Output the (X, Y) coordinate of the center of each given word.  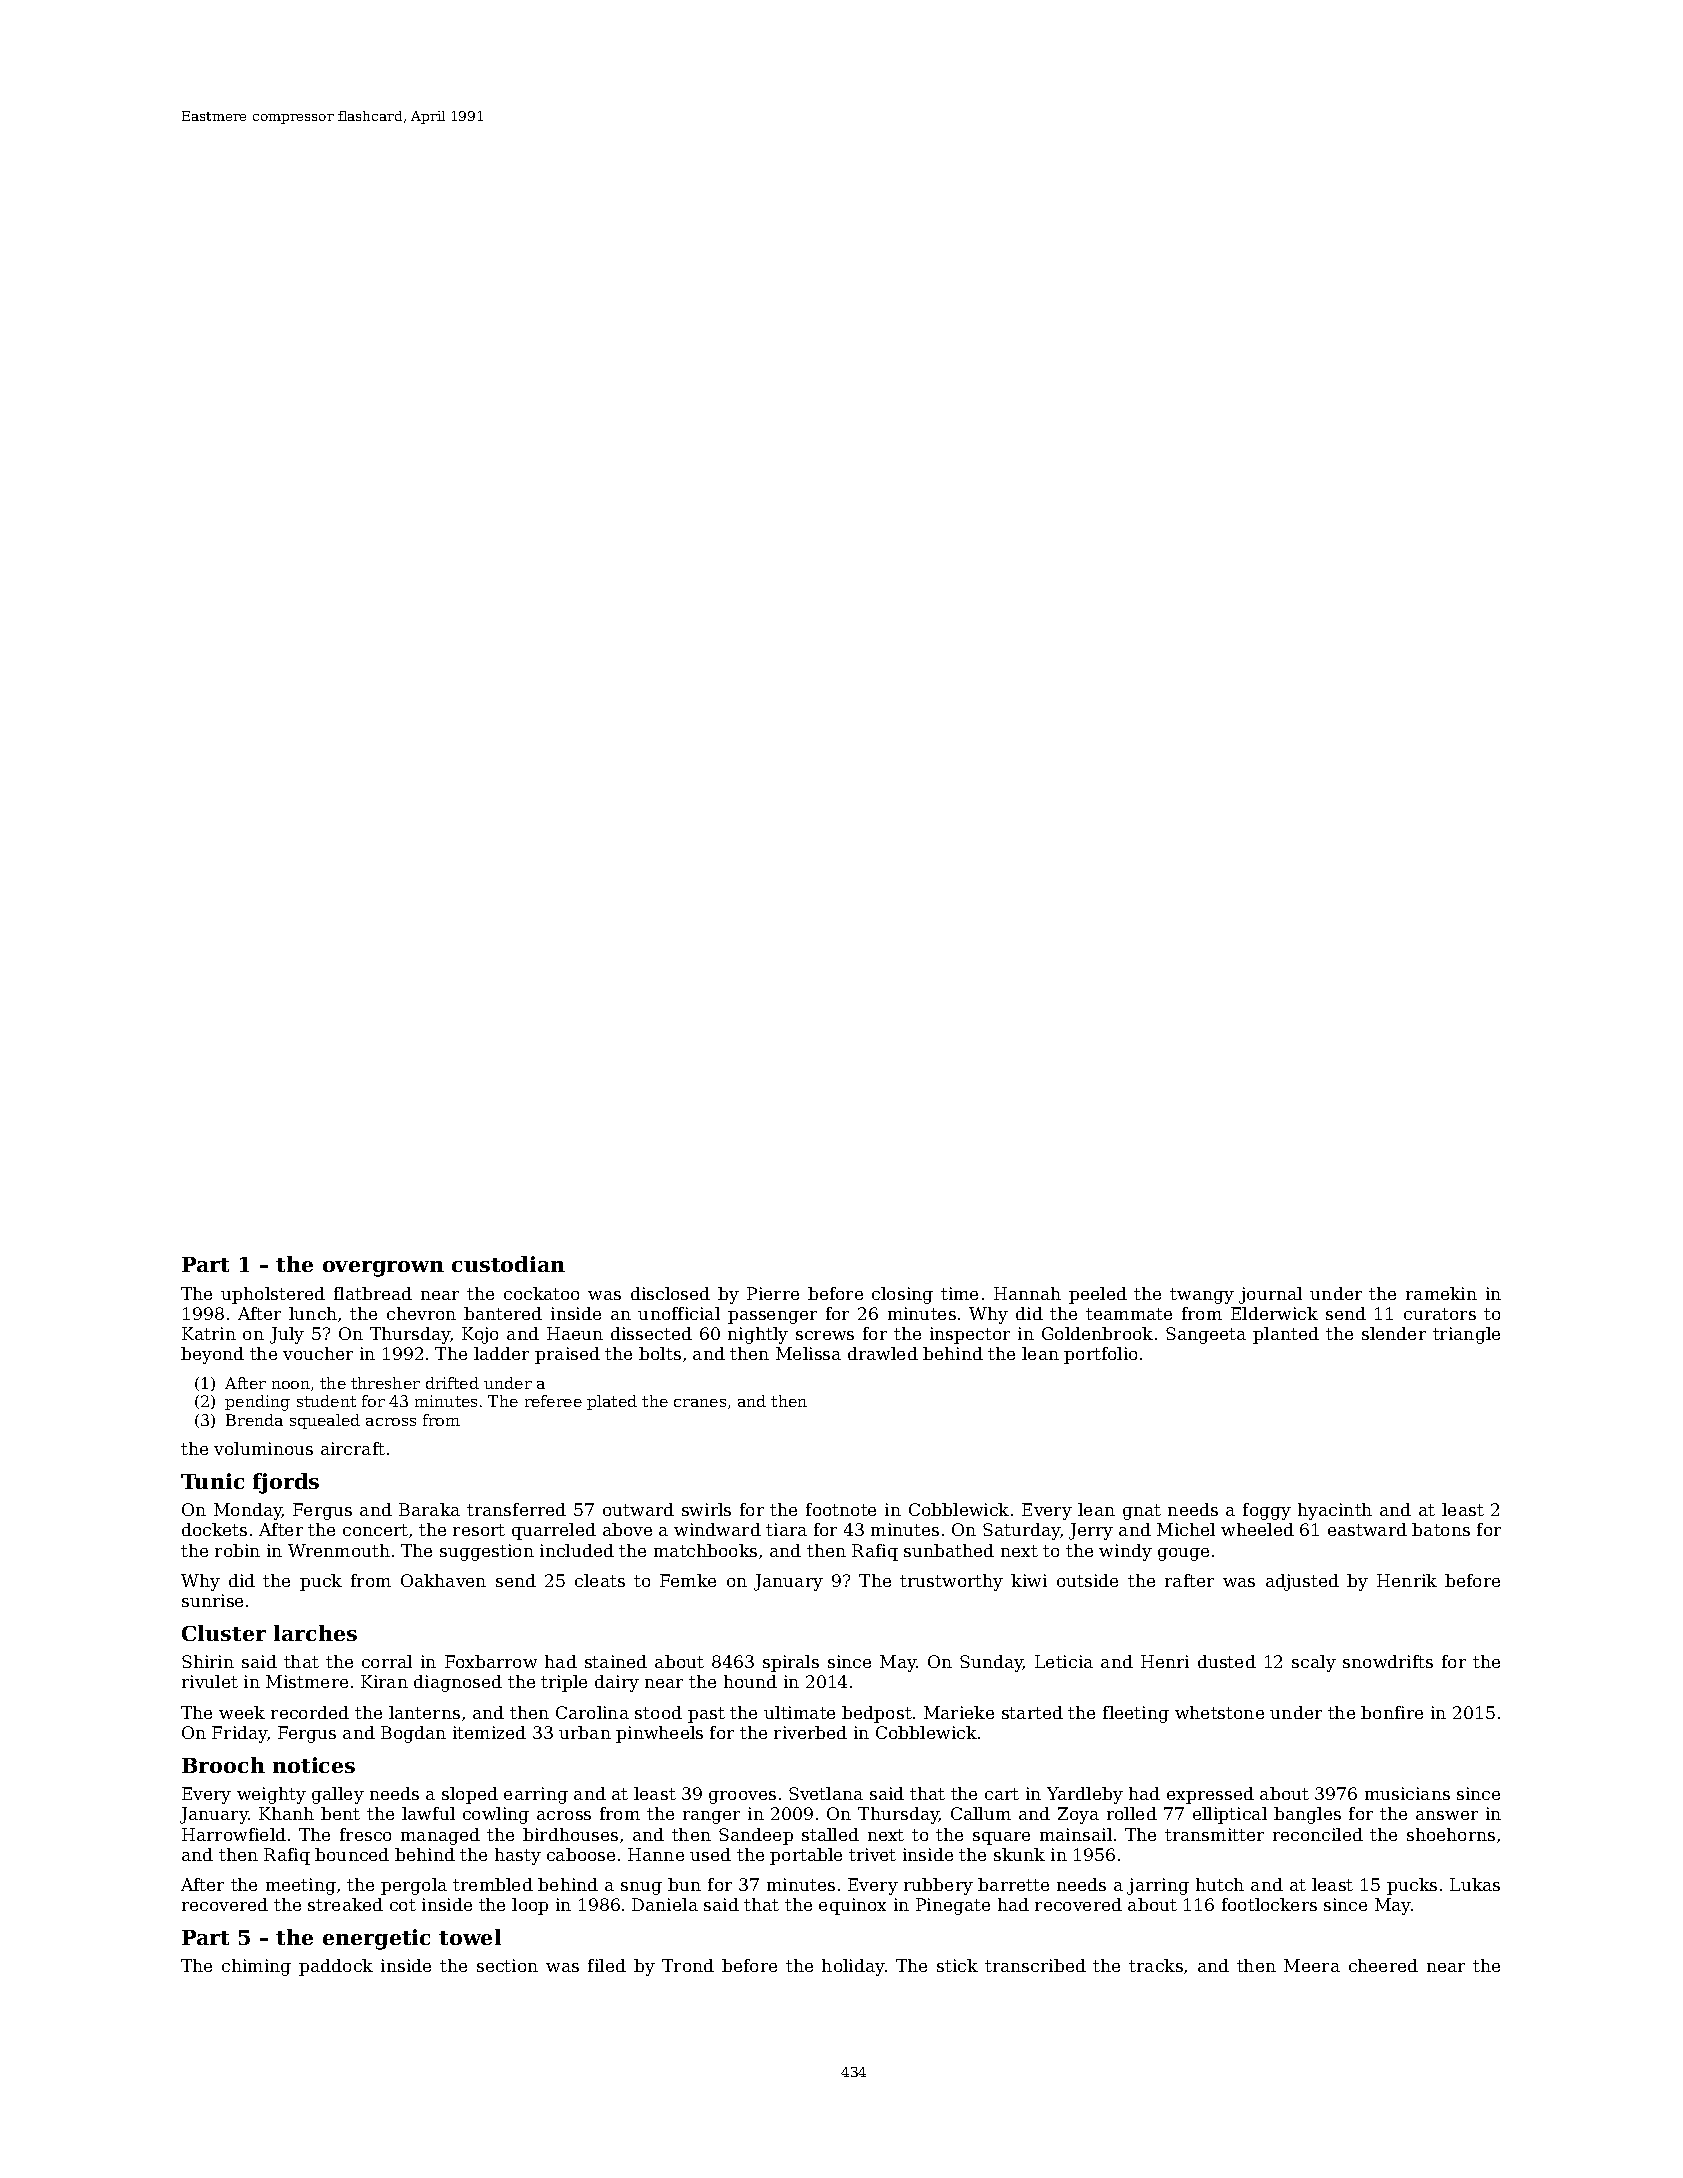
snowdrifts (1388, 1661)
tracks (1156, 1965)
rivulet (210, 1681)
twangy (1202, 1296)
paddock (336, 1967)
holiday (853, 1967)
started (1032, 1712)
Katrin (209, 1333)
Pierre (773, 1293)
